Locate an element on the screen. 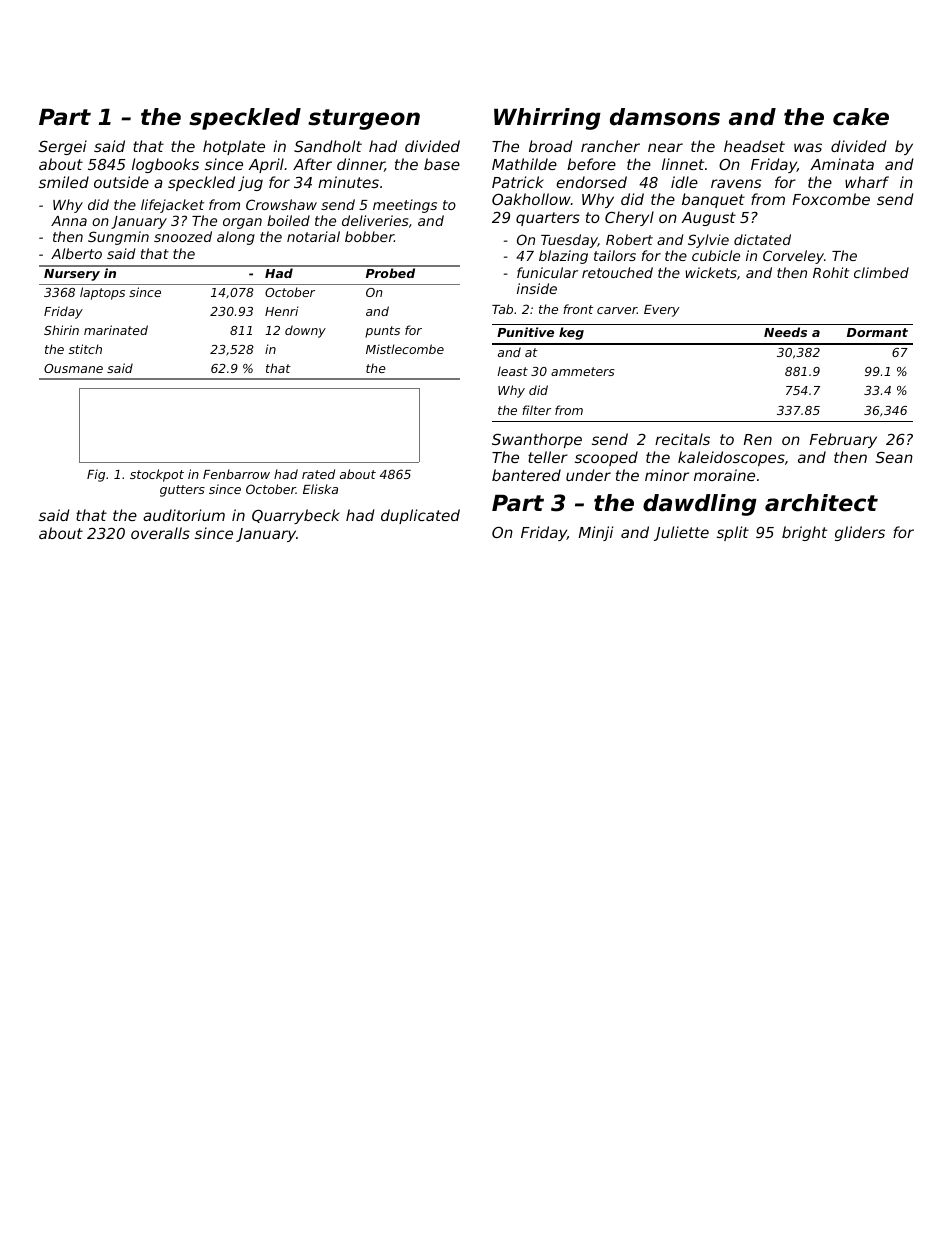 The height and width of the screenshot is (1233, 952). Mistlecombe is located at coordinates (405, 349).
